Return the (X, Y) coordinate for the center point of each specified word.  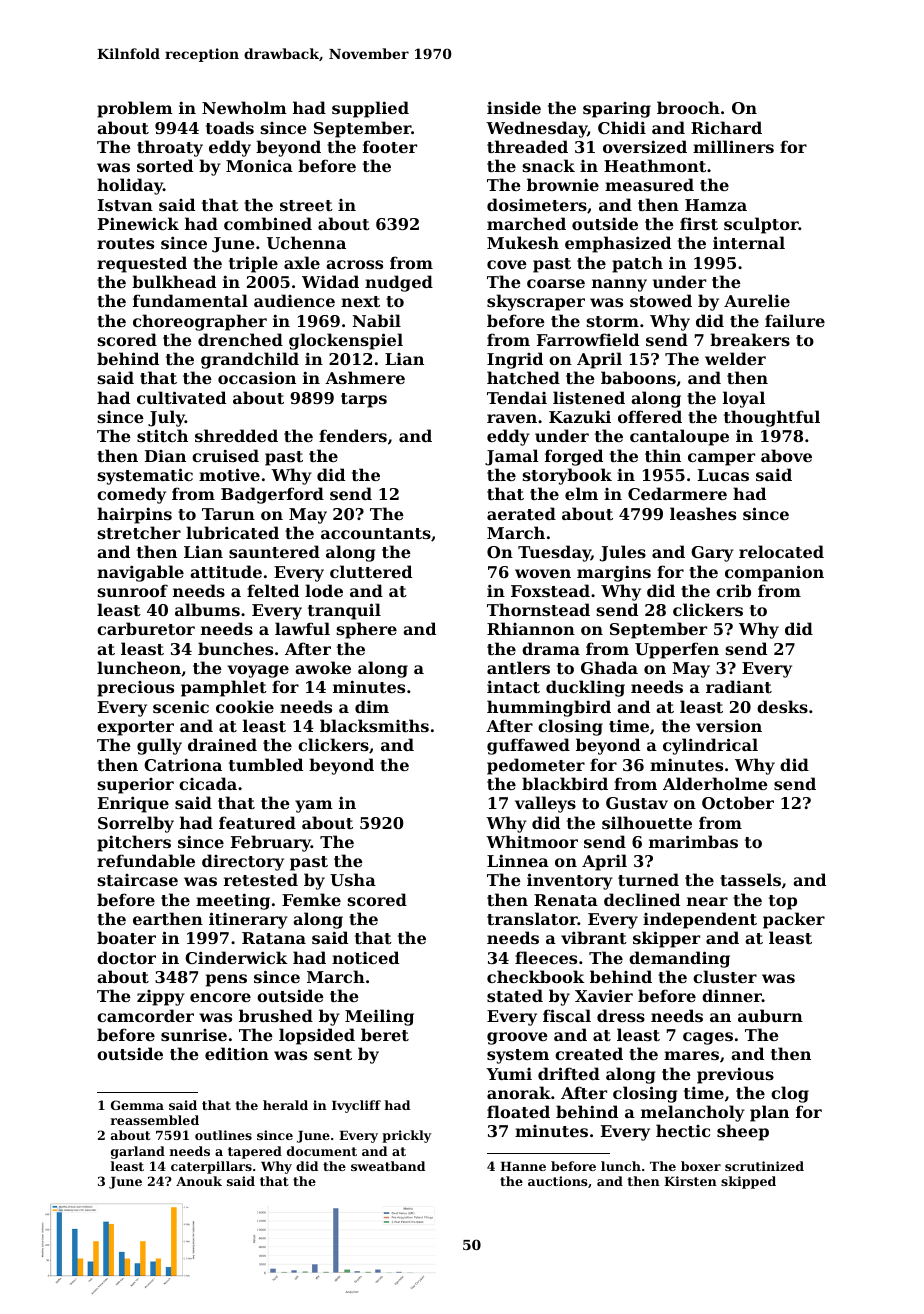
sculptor (761, 225)
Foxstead (550, 590)
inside (514, 107)
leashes (703, 513)
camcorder (145, 1015)
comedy (131, 495)
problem (135, 109)
